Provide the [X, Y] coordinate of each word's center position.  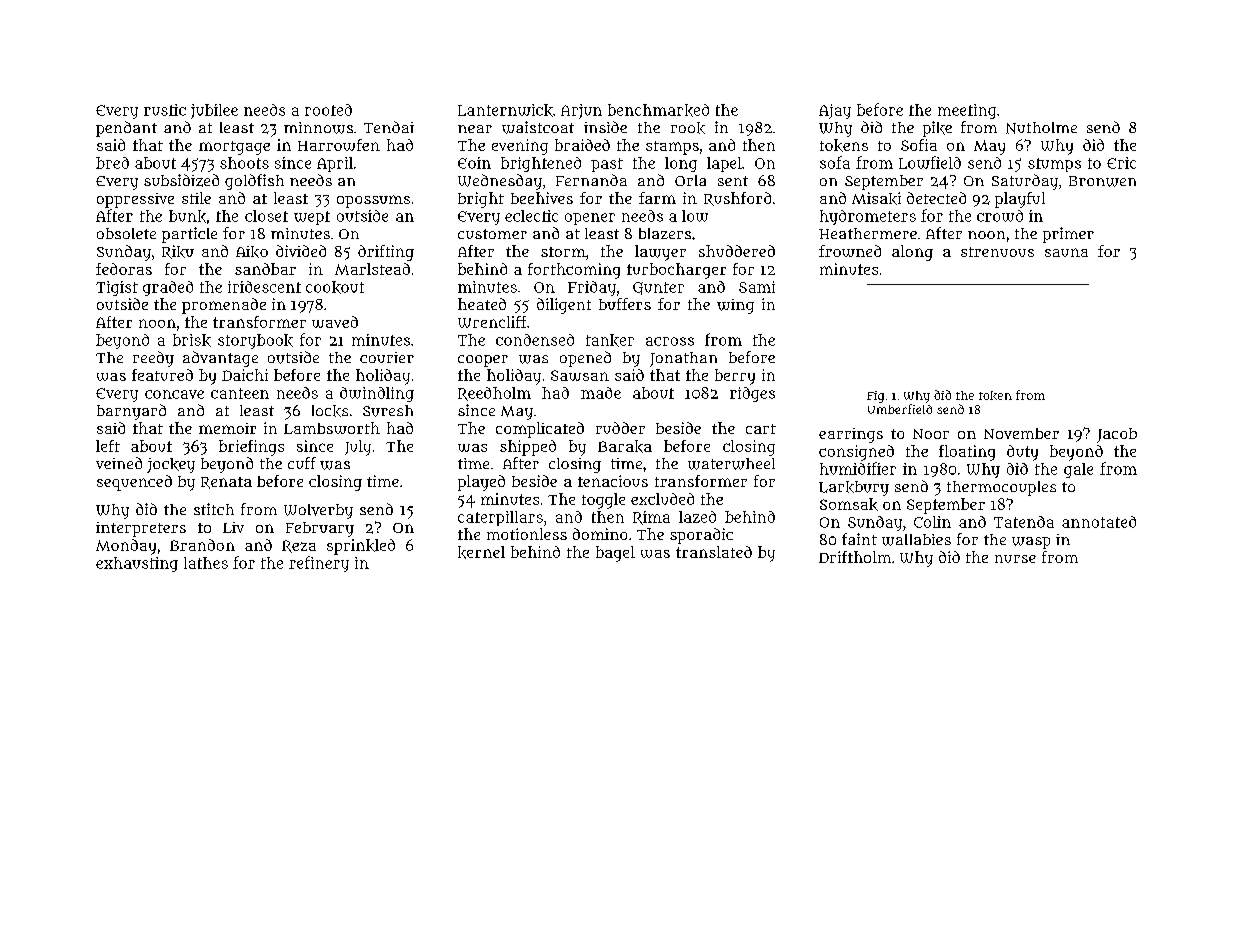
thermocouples [1001, 488]
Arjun [581, 111]
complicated [540, 430]
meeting [967, 111]
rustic [165, 110]
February [320, 529]
